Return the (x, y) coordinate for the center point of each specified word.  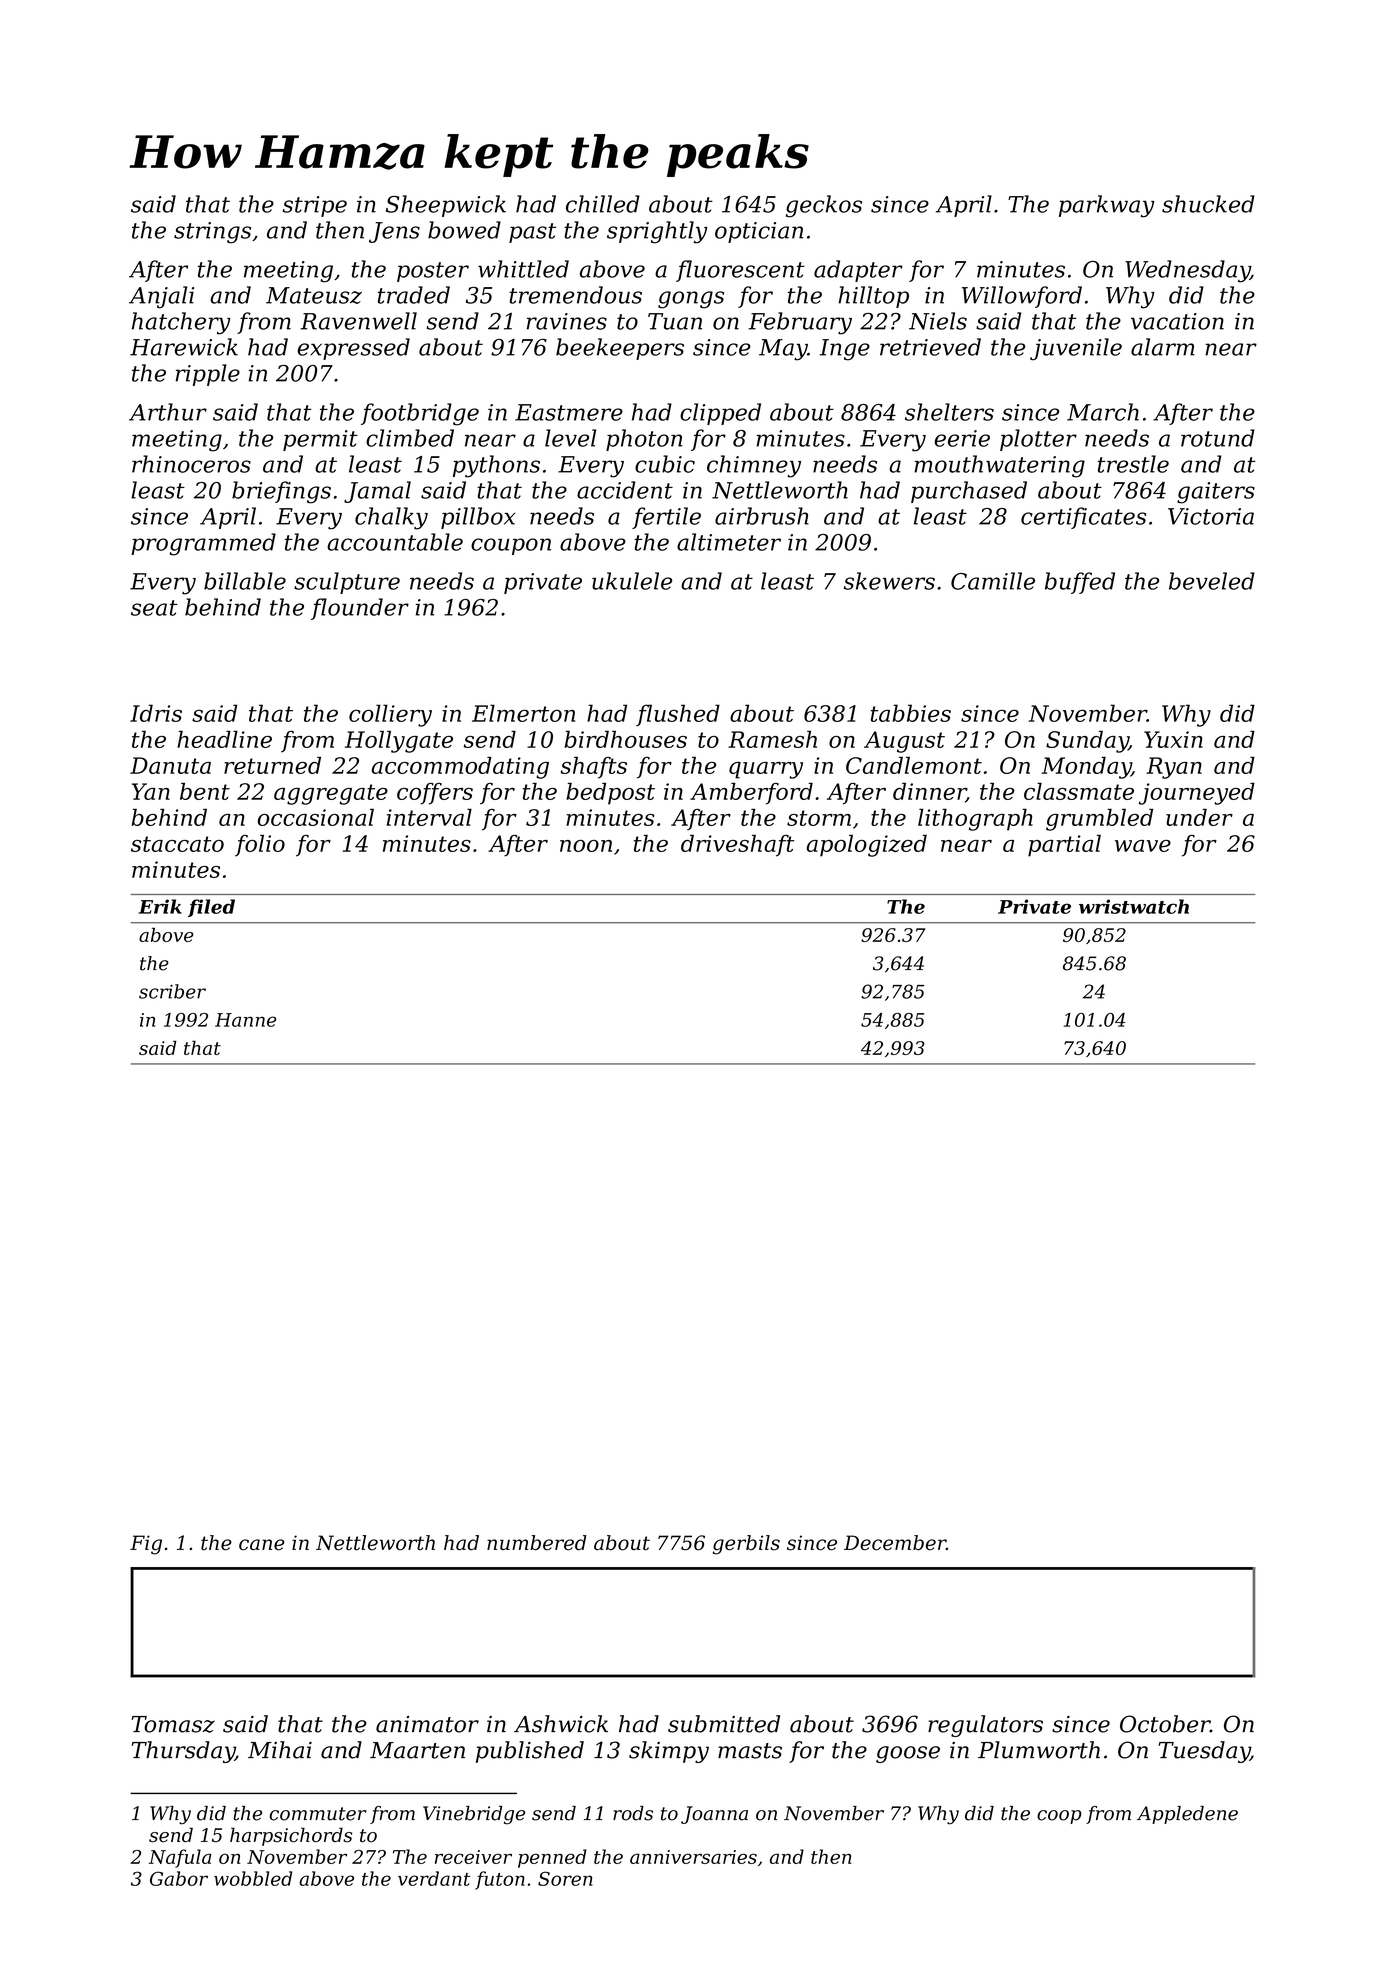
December (895, 1543)
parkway (1106, 206)
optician (759, 232)
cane (262, 1545)
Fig (146, 1545)
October (1165, 1724)
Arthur (168, 412)
